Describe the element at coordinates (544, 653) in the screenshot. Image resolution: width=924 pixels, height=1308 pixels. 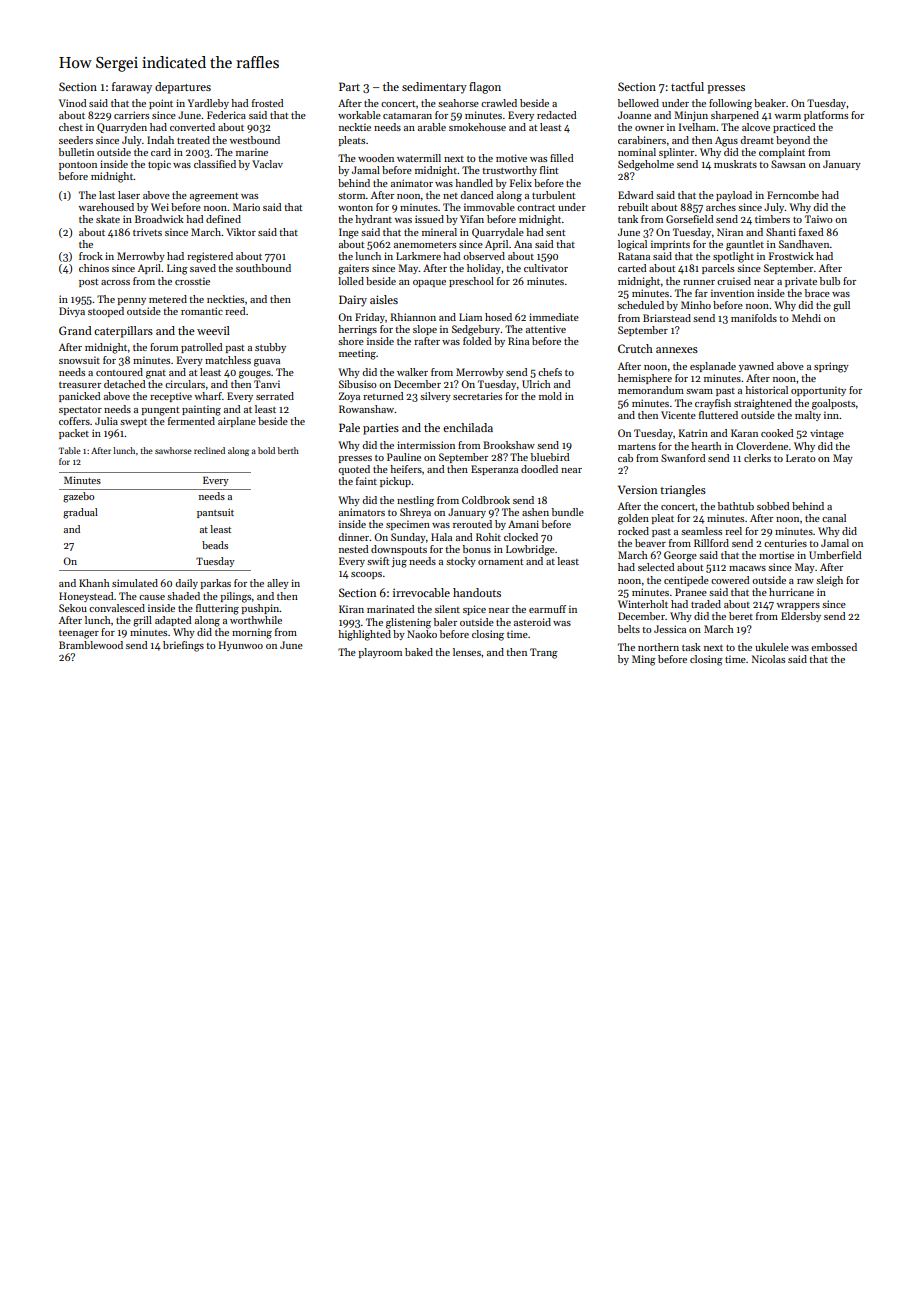
I see `Trang` at that location.
